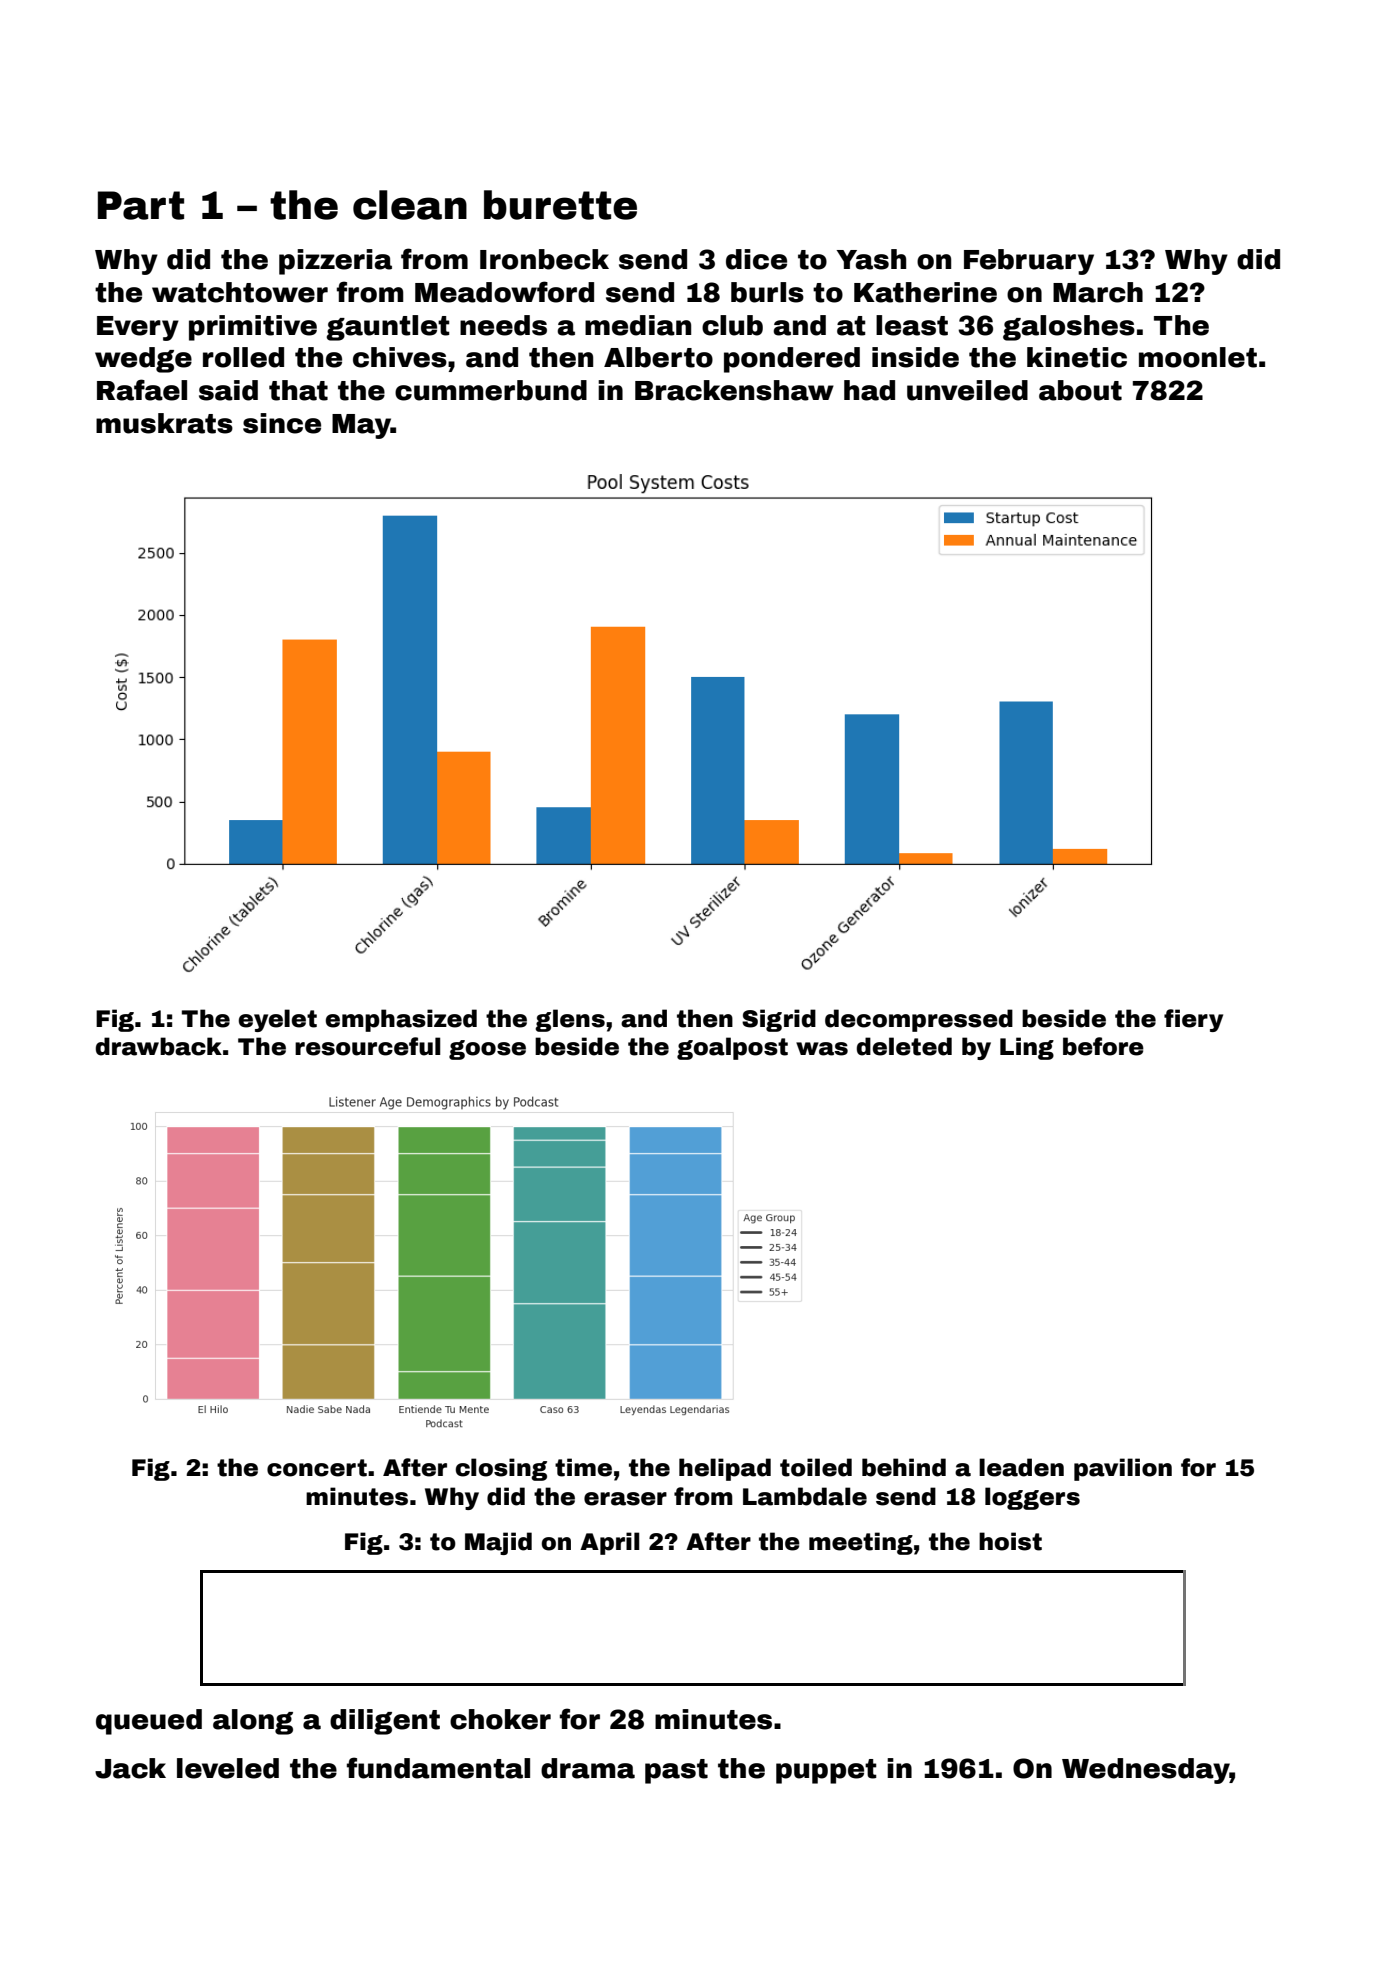 The height and width of the document is (1969, 1386). Describe the element at coordinates (164, 423) in the document. I see `muskrats` at that location.
